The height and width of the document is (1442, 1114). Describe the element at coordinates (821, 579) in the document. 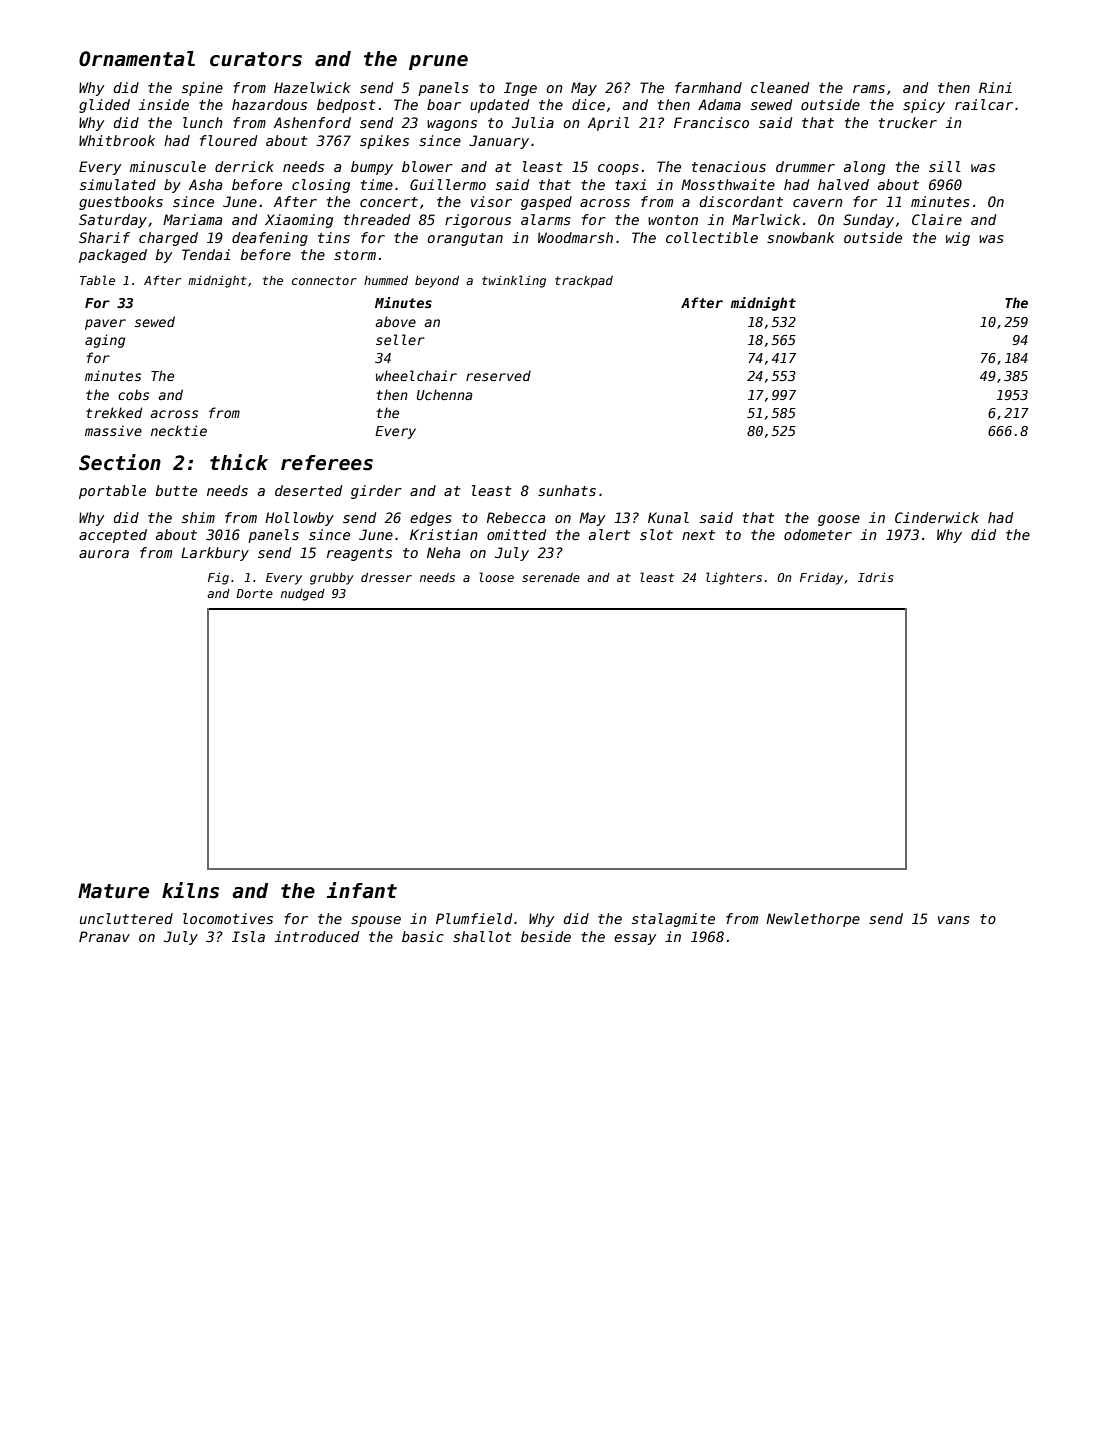

I see `Friday` at that location.
